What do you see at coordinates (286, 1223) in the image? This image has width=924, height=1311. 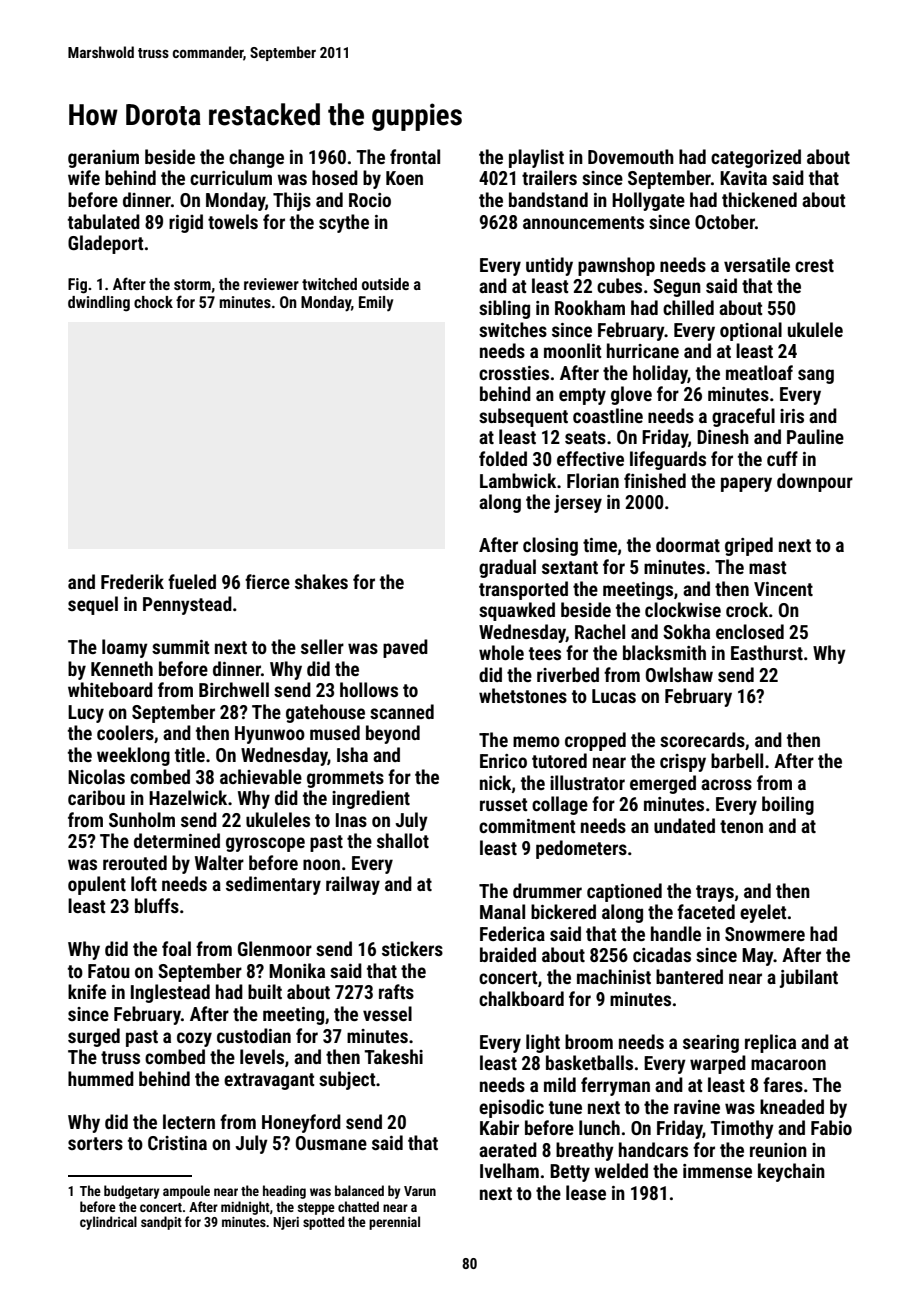 I see `Njeri` at bounding box center [286, 1223].
